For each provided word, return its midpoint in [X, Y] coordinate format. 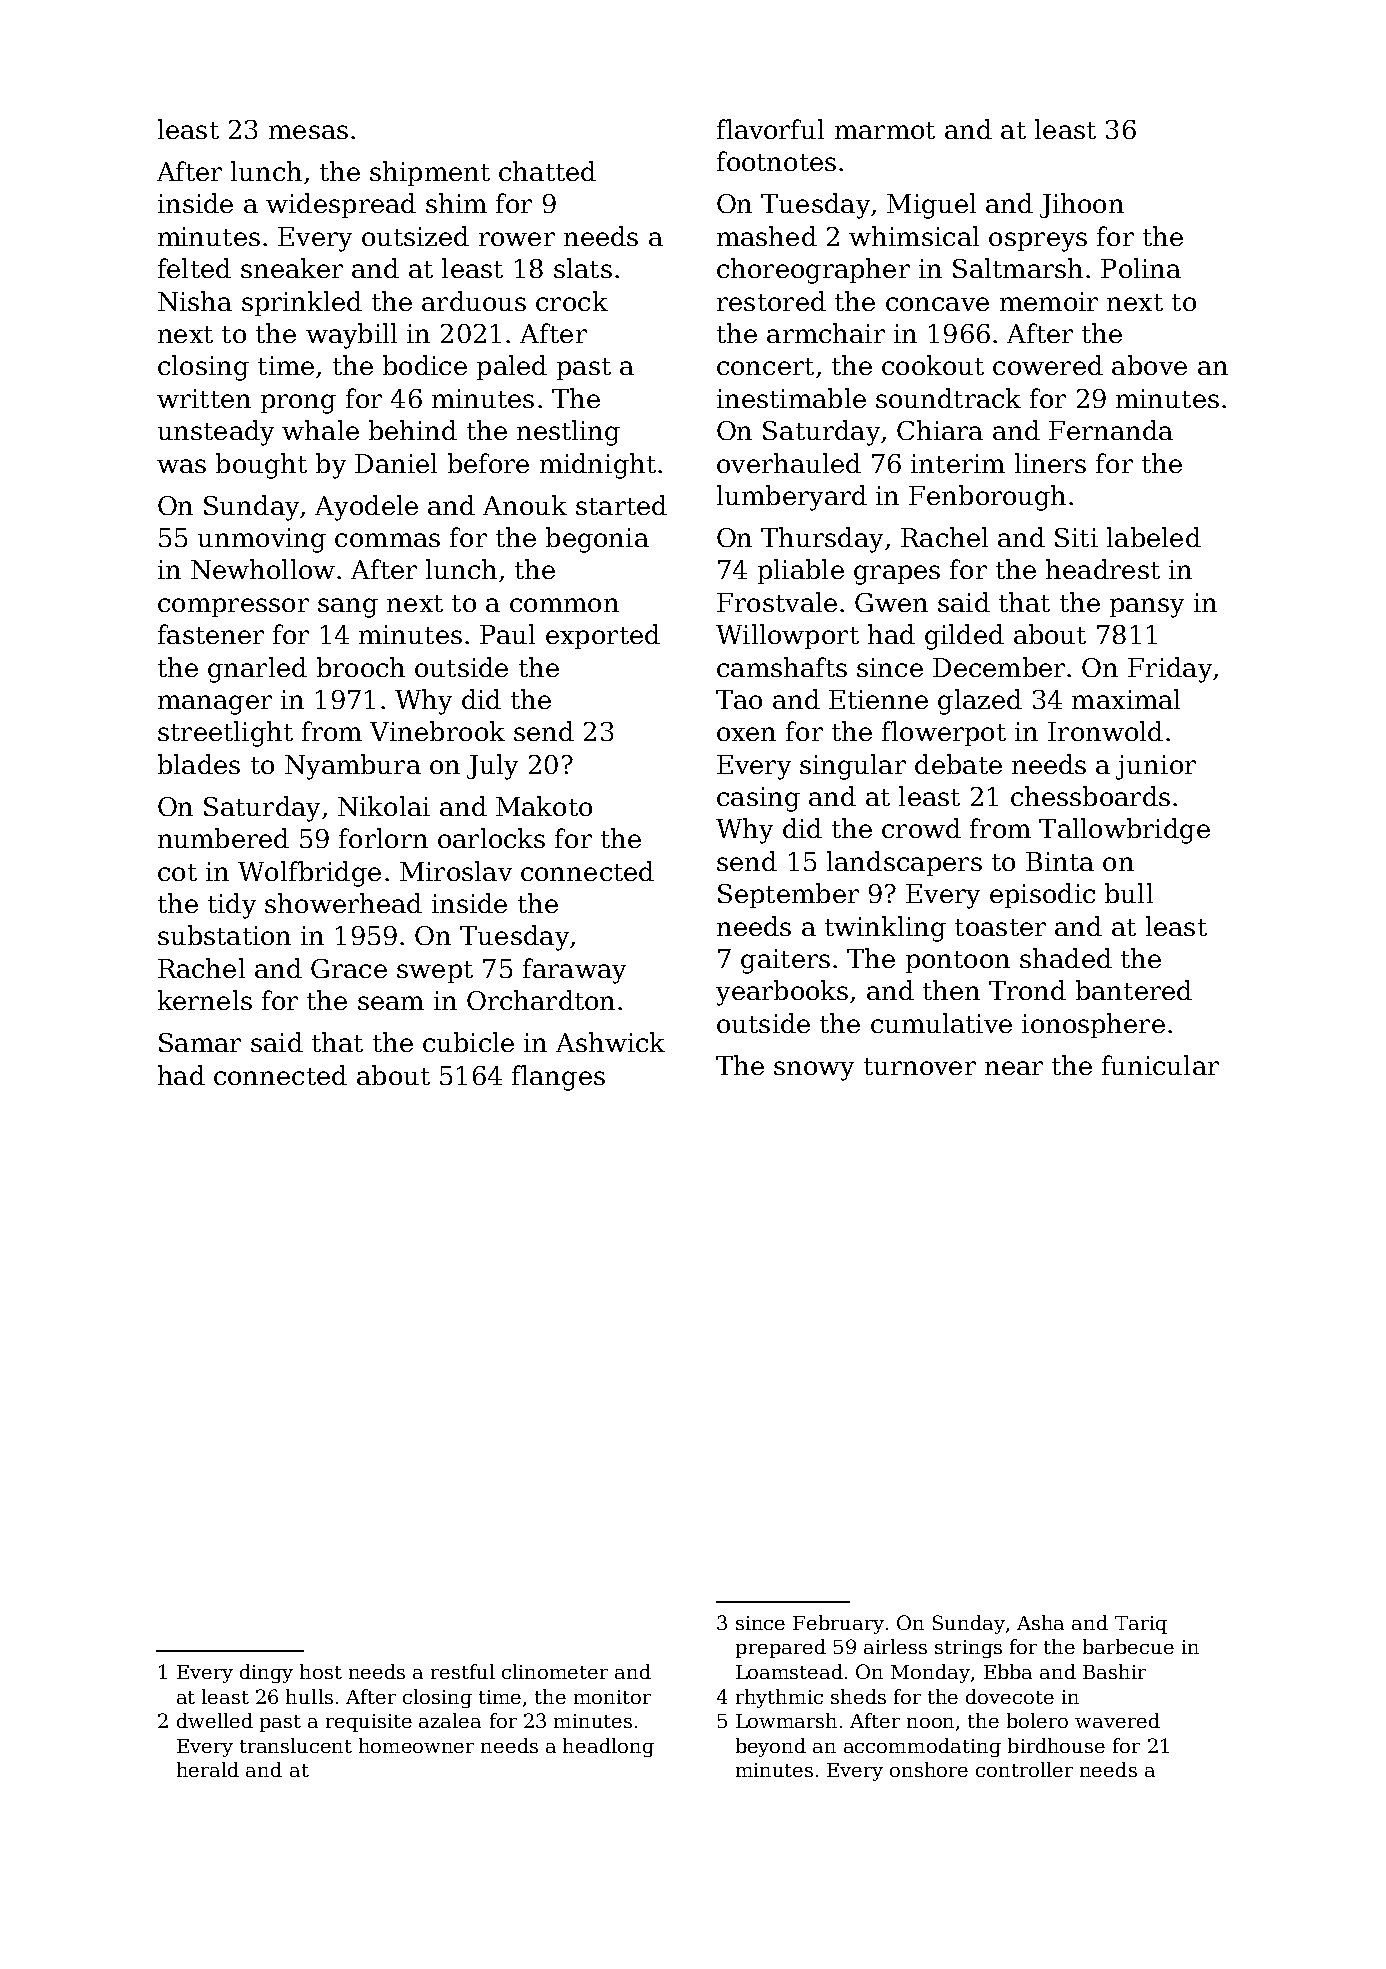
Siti [1076, 537]
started [621, 505]
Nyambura [353, 767]
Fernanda [1111, 430]
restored [771, 301]
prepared [781, 1648]
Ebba [1008, 1671]
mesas [308, 132]
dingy [266, 1673]
